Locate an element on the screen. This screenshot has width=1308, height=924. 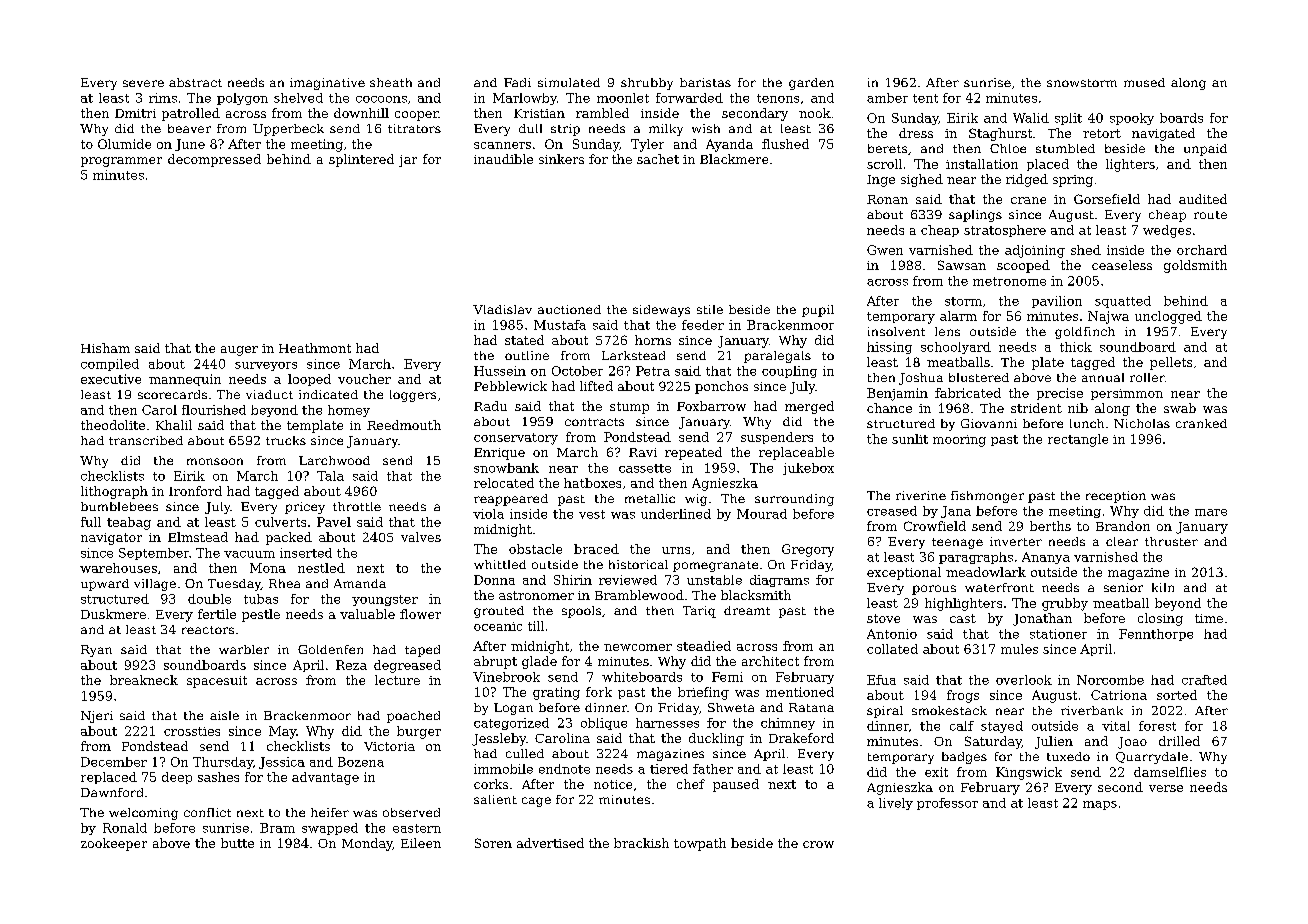
goldsmith is located at coordinates (1195, 266).
